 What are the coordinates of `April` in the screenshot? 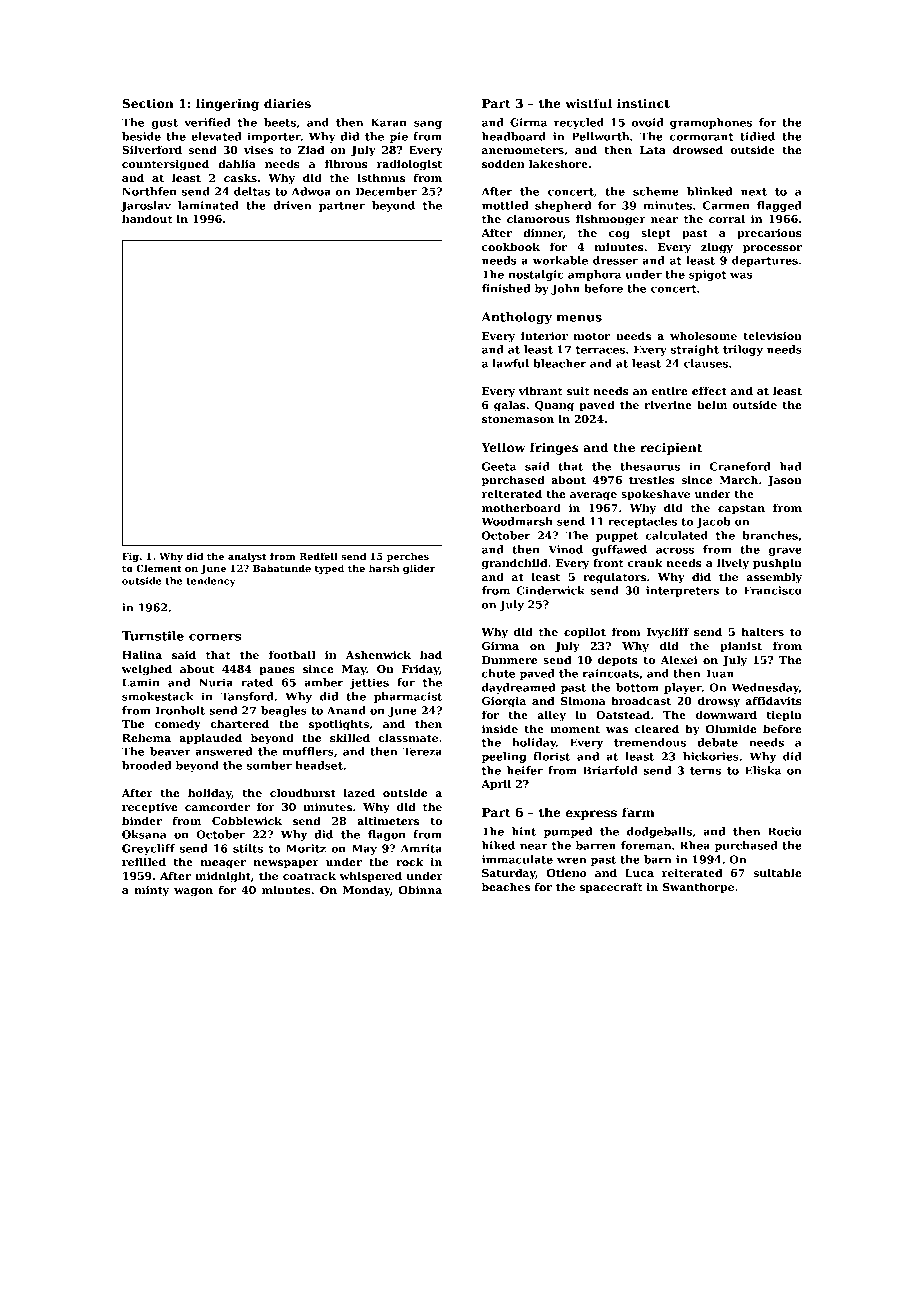 It's located at (496, 784).
